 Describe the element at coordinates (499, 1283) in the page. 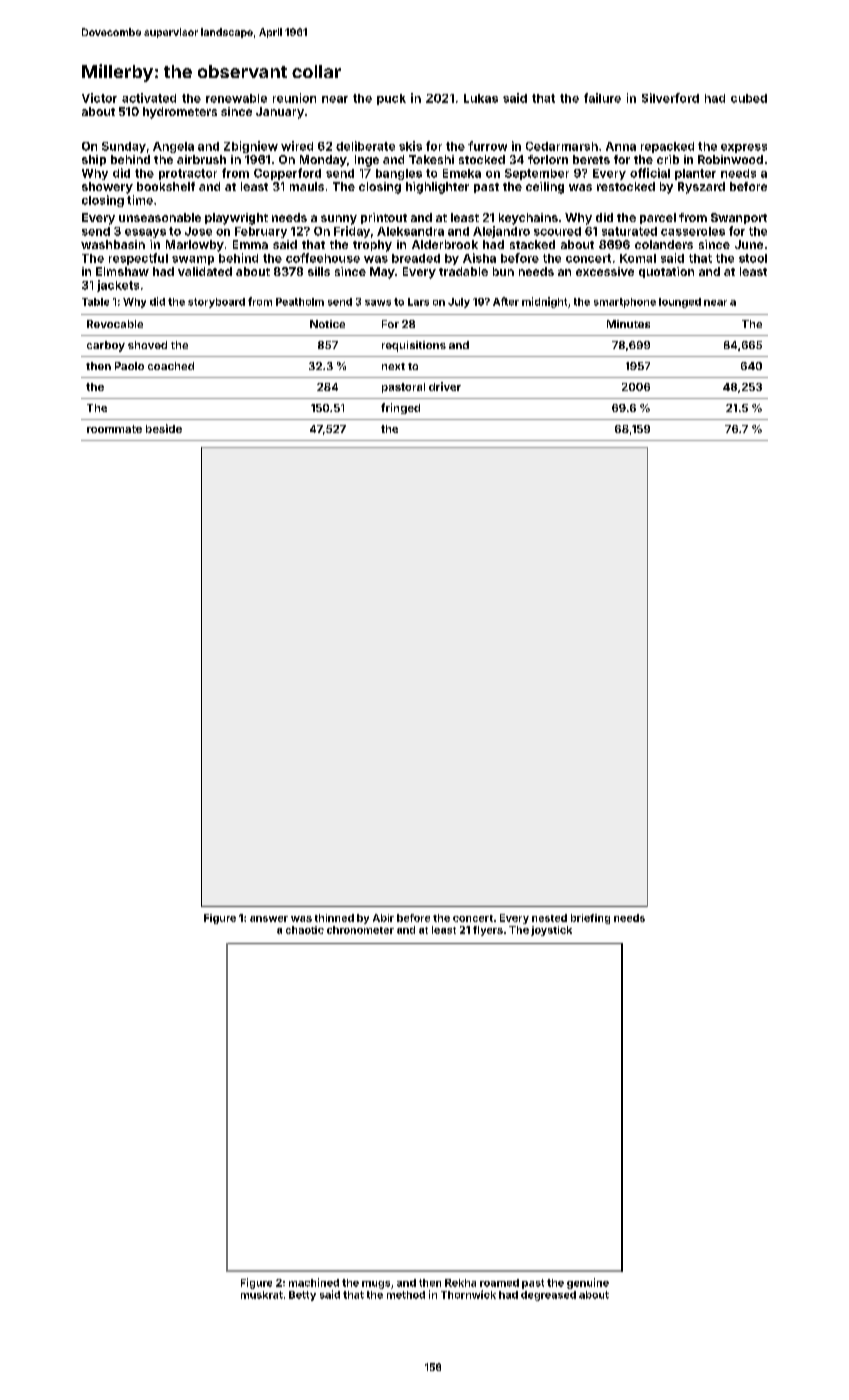

I see `roamed` at that location.
